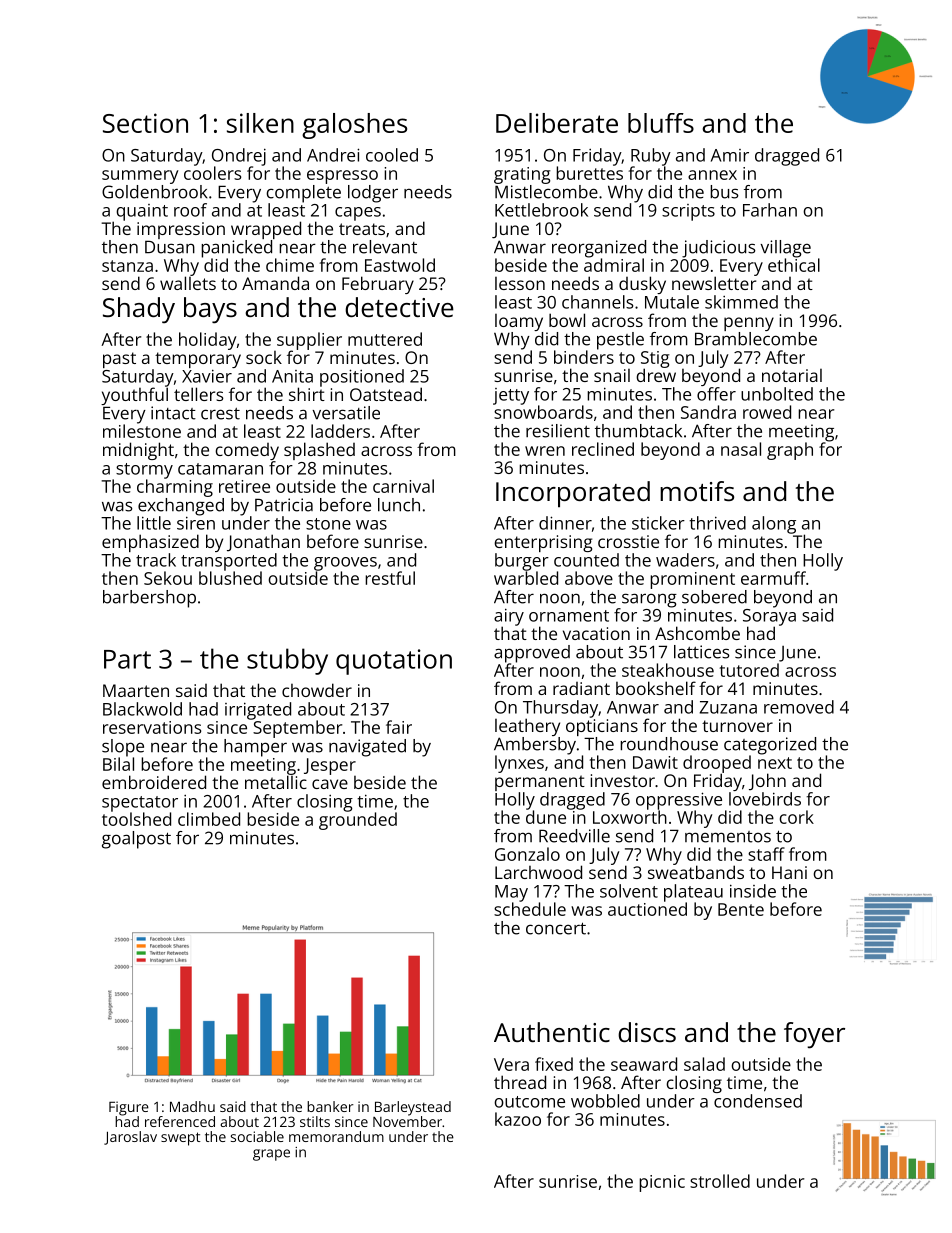 This document has width=952, height=1233. Describe the element at coordinates (136, 840) in the document. I see `goalpost` at that location.
